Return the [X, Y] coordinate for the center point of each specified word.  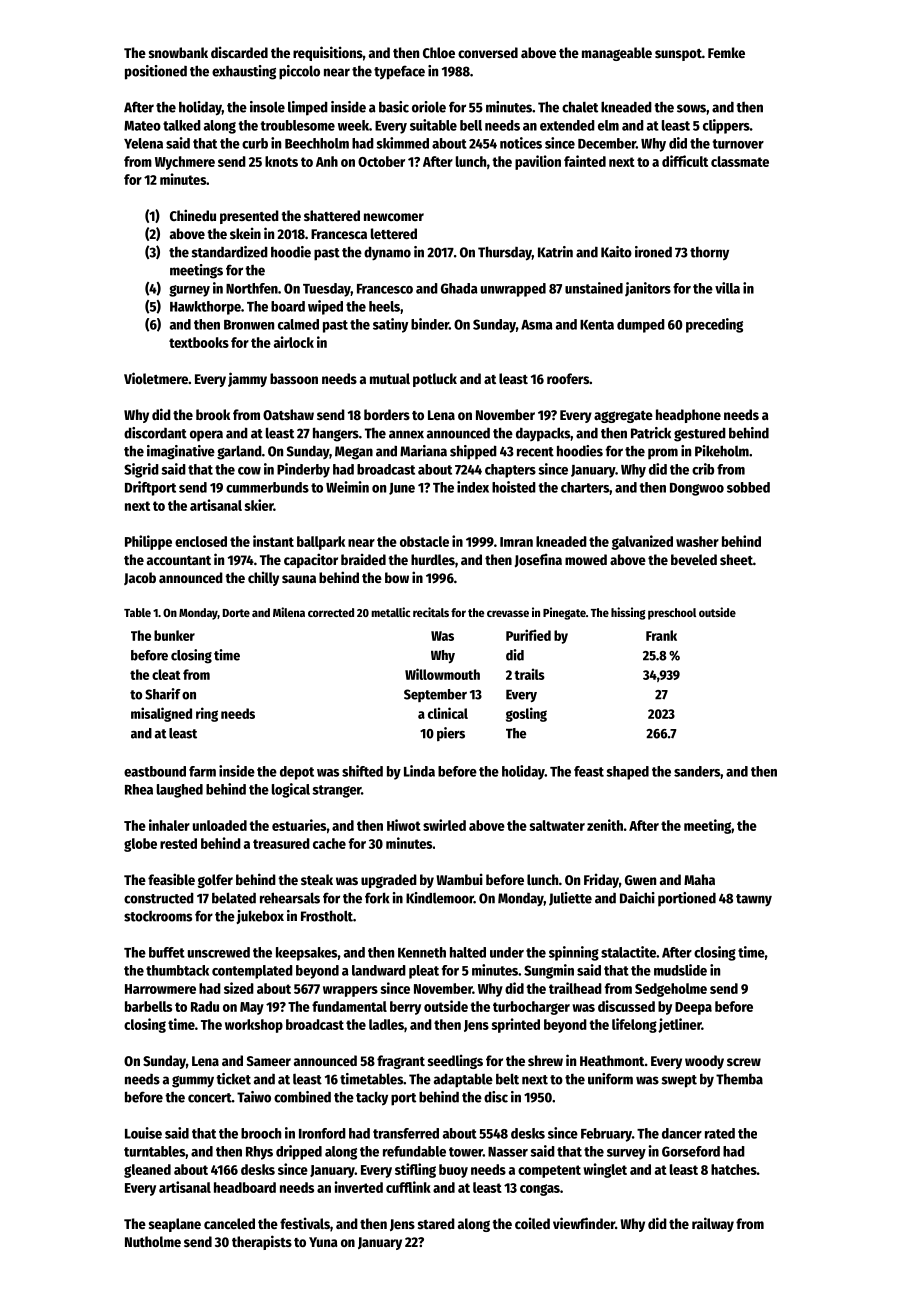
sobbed [748, 487]
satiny [390, 325]
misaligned [161, 714]
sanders [697, 771]
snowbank [178, 52]
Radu [205, 1006]
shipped [473, 452]
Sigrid [141, 470]
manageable [617, 54]
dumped [641, 326]
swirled [444, 825]
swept [679, 1081]
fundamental [349, 1006]
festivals [305, 1223]
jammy [247, 379]
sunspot [678, 55]
